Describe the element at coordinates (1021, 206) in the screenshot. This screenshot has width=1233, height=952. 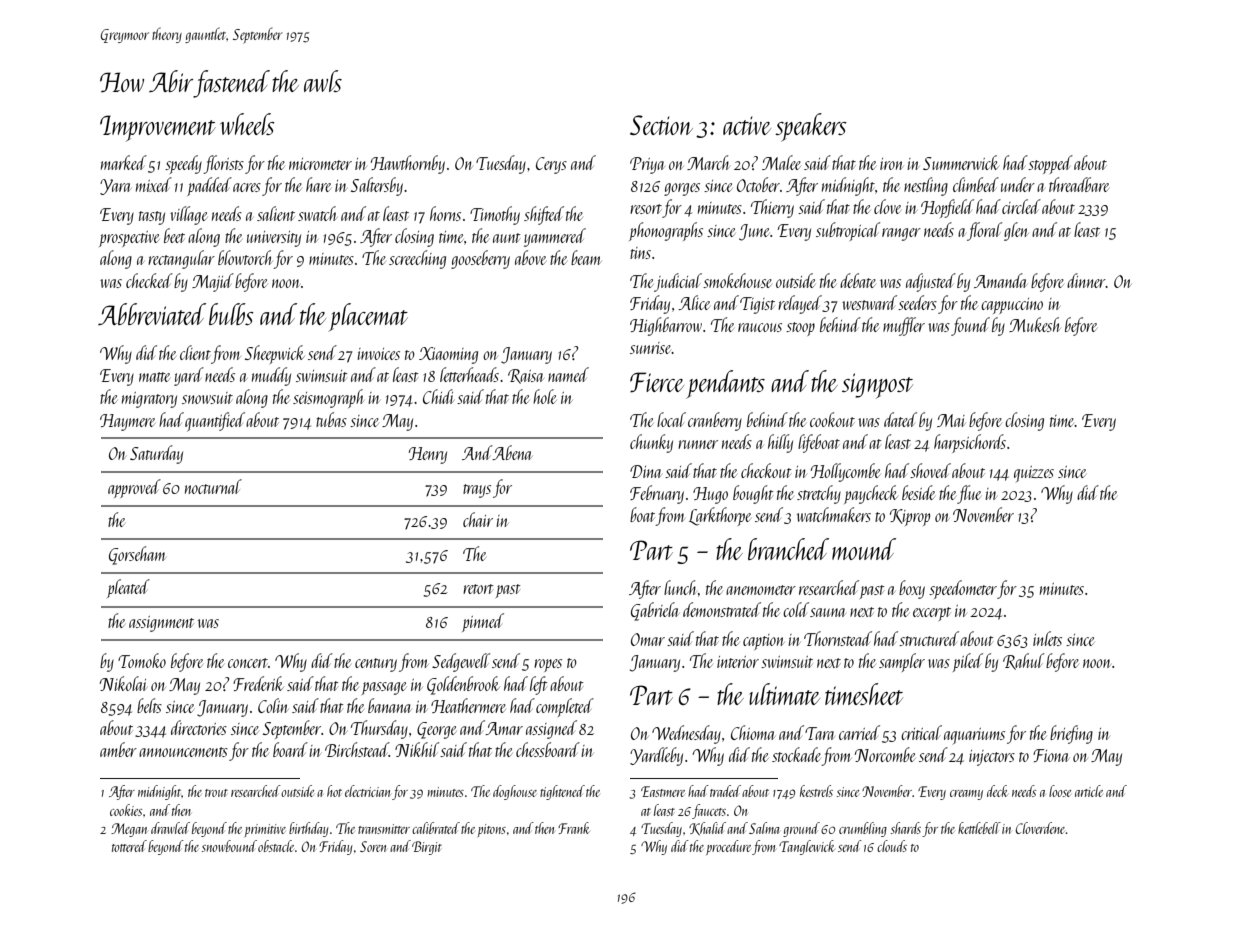
I see `circled` at that location.
